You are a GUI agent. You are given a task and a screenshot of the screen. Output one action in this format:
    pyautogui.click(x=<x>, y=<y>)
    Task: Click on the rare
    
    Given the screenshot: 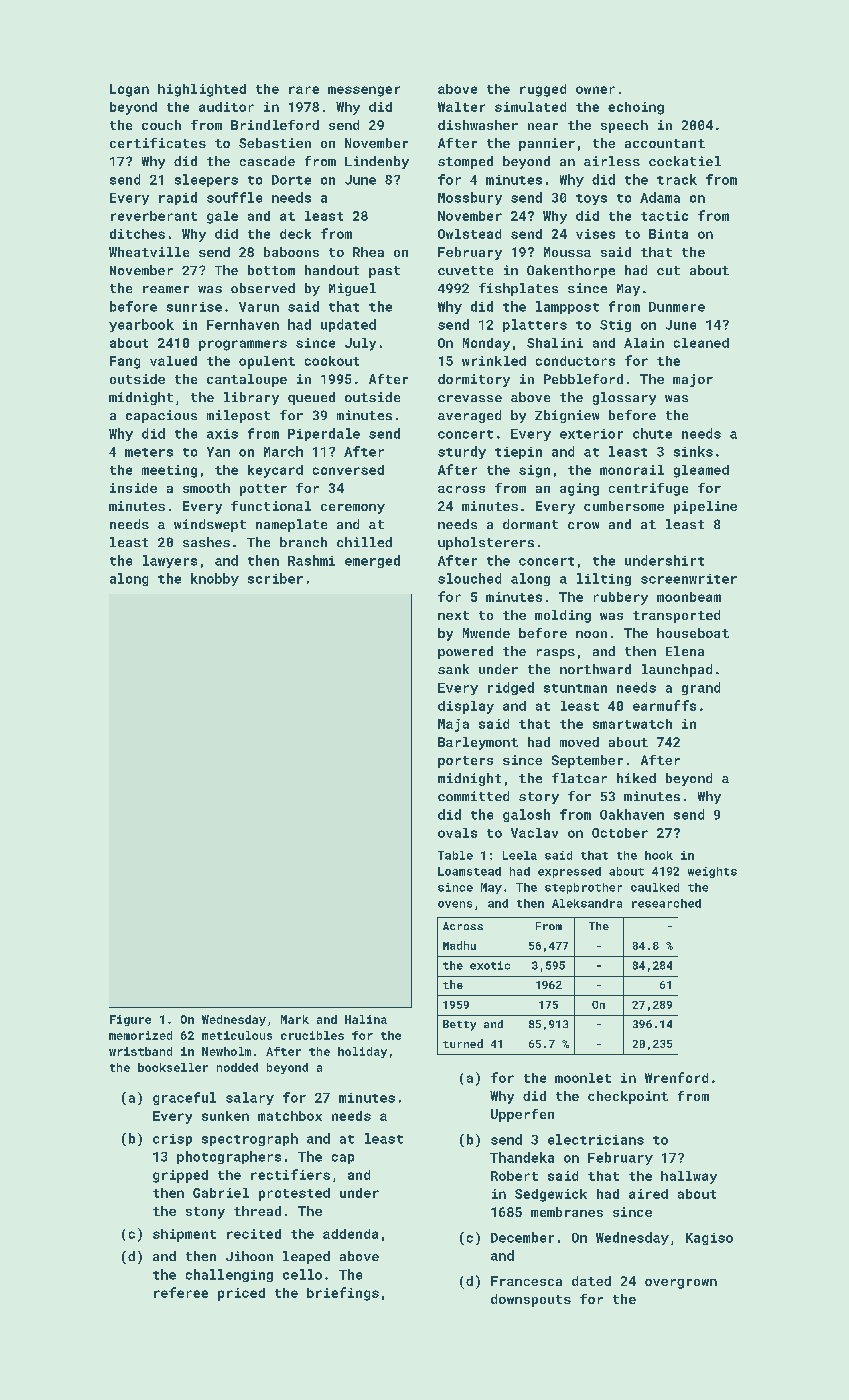 What is the action you would take?
    pyautogui.click(x=304, y=90)
